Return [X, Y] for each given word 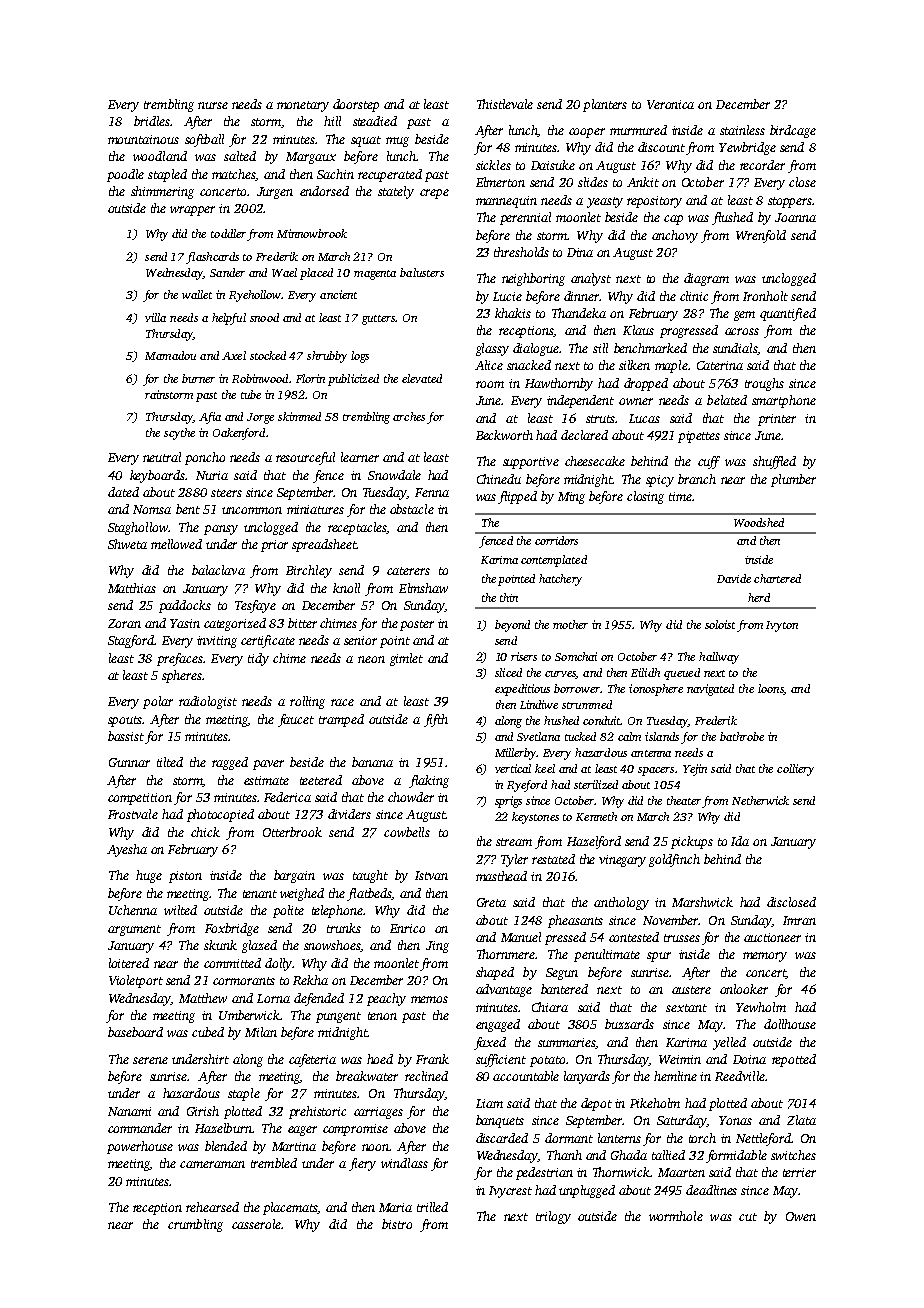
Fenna [432, 492]
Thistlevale [505, 104]
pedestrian [544, 1173]
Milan [261, 1032]
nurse [213, 105]
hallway [719, 658]
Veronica [670, 104]
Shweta [127, 544]
